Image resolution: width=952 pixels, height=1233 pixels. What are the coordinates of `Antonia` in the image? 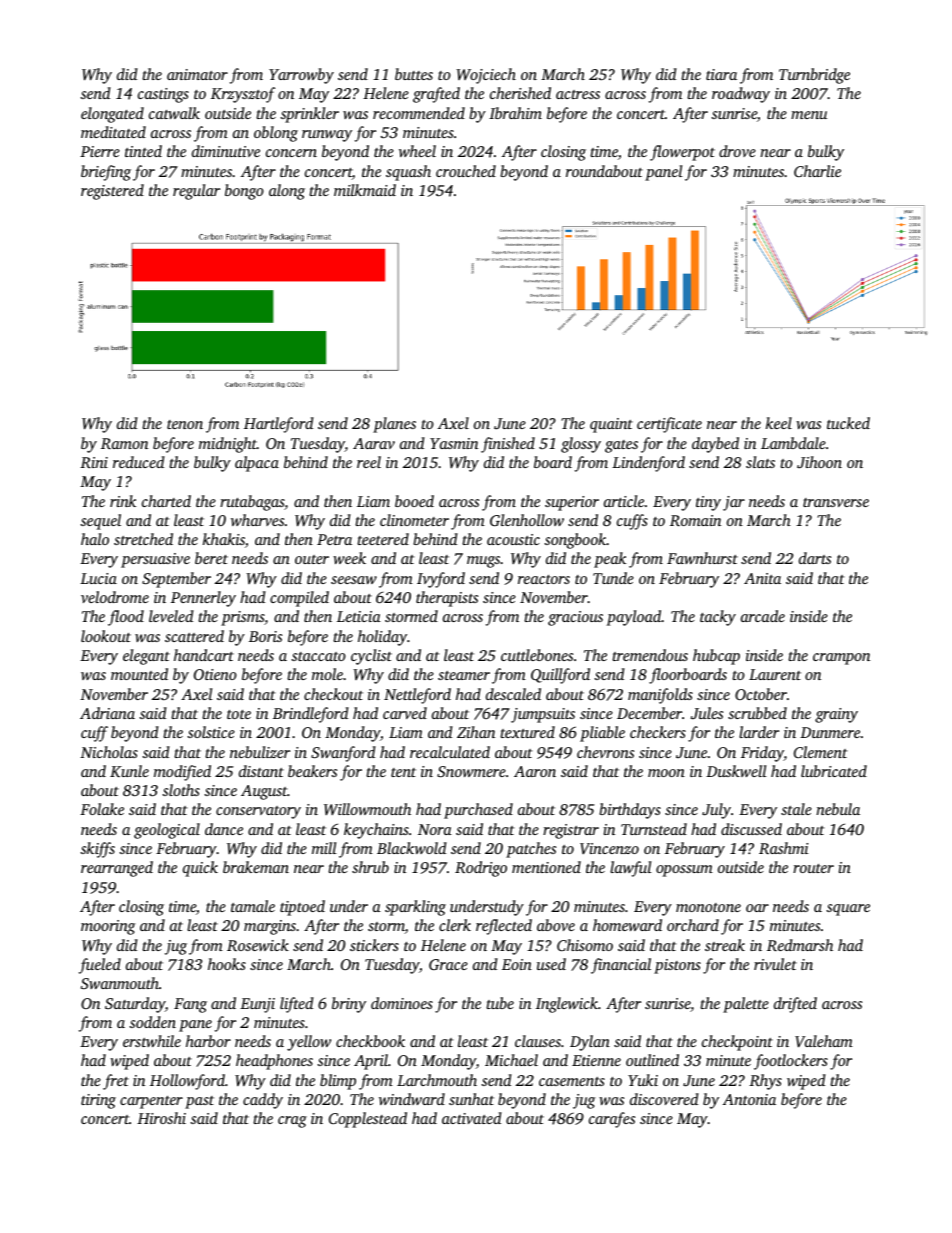 It's located at (749, 1099).
